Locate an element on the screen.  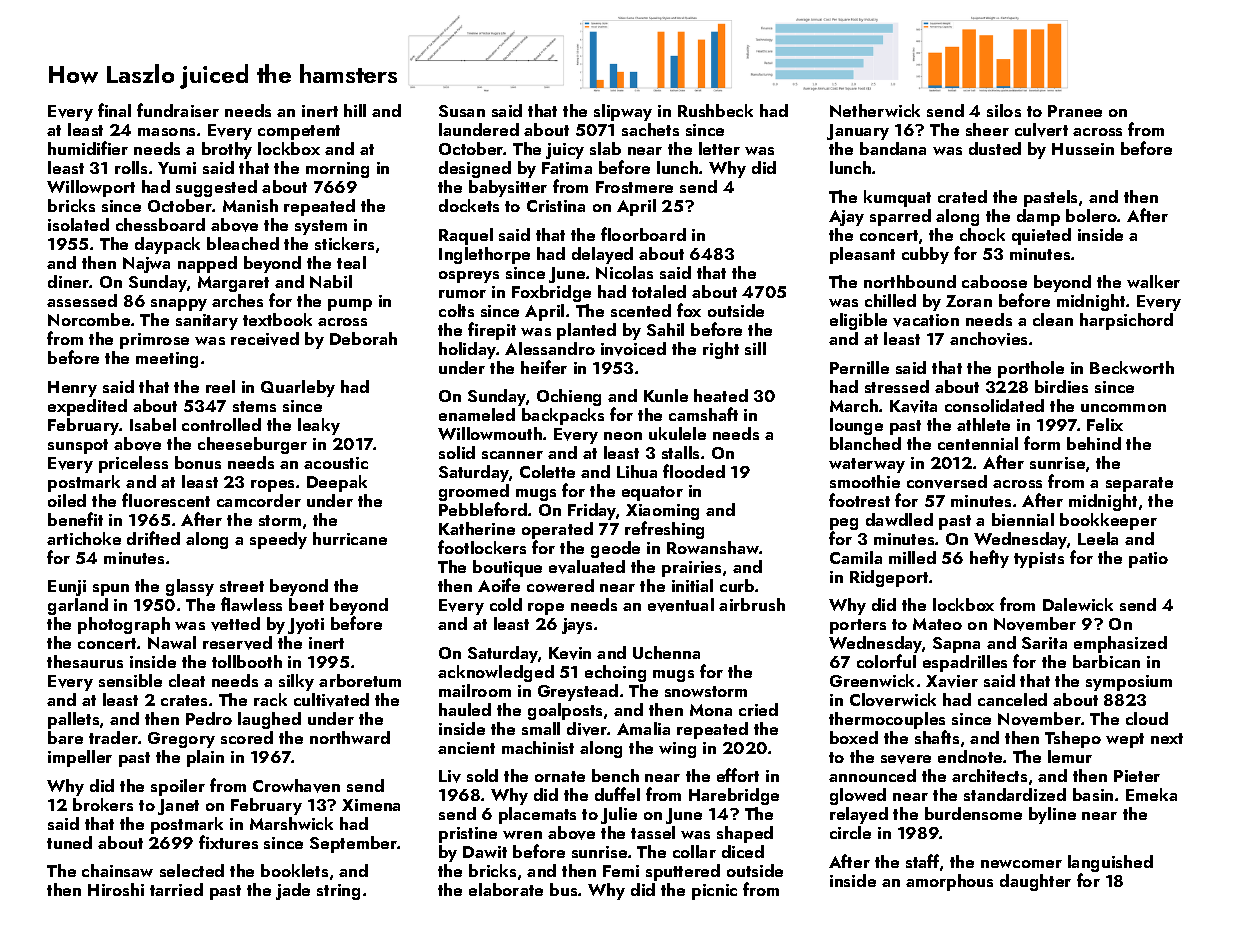
Willowmouth is located at coordinates (490, 433).
